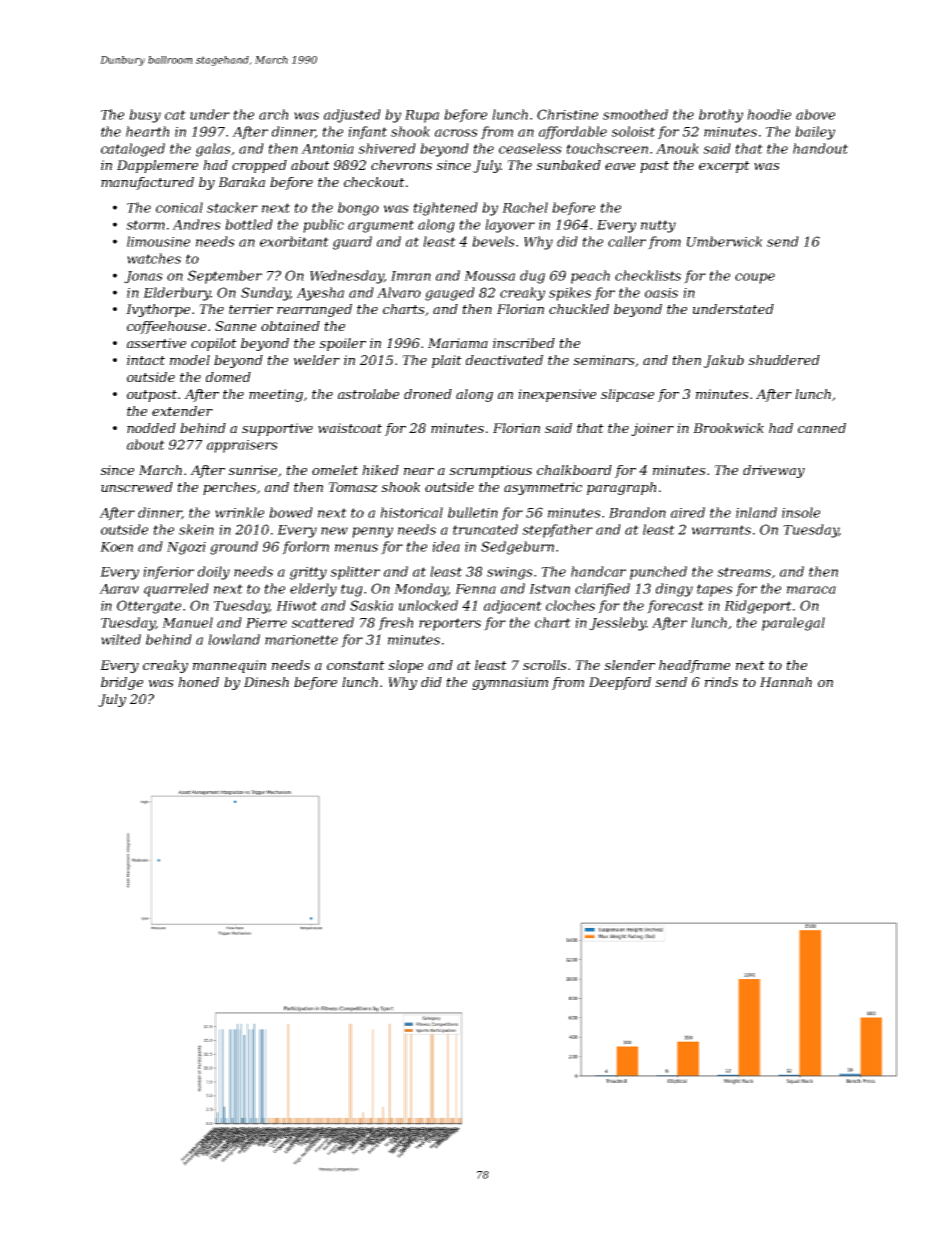 Image resolution: width=952 pixels, height=1233 pixels. What do you see at coordinates (294, 241) in the screenshot?
I see `exorbitant` at bounding box center [294, 241].
